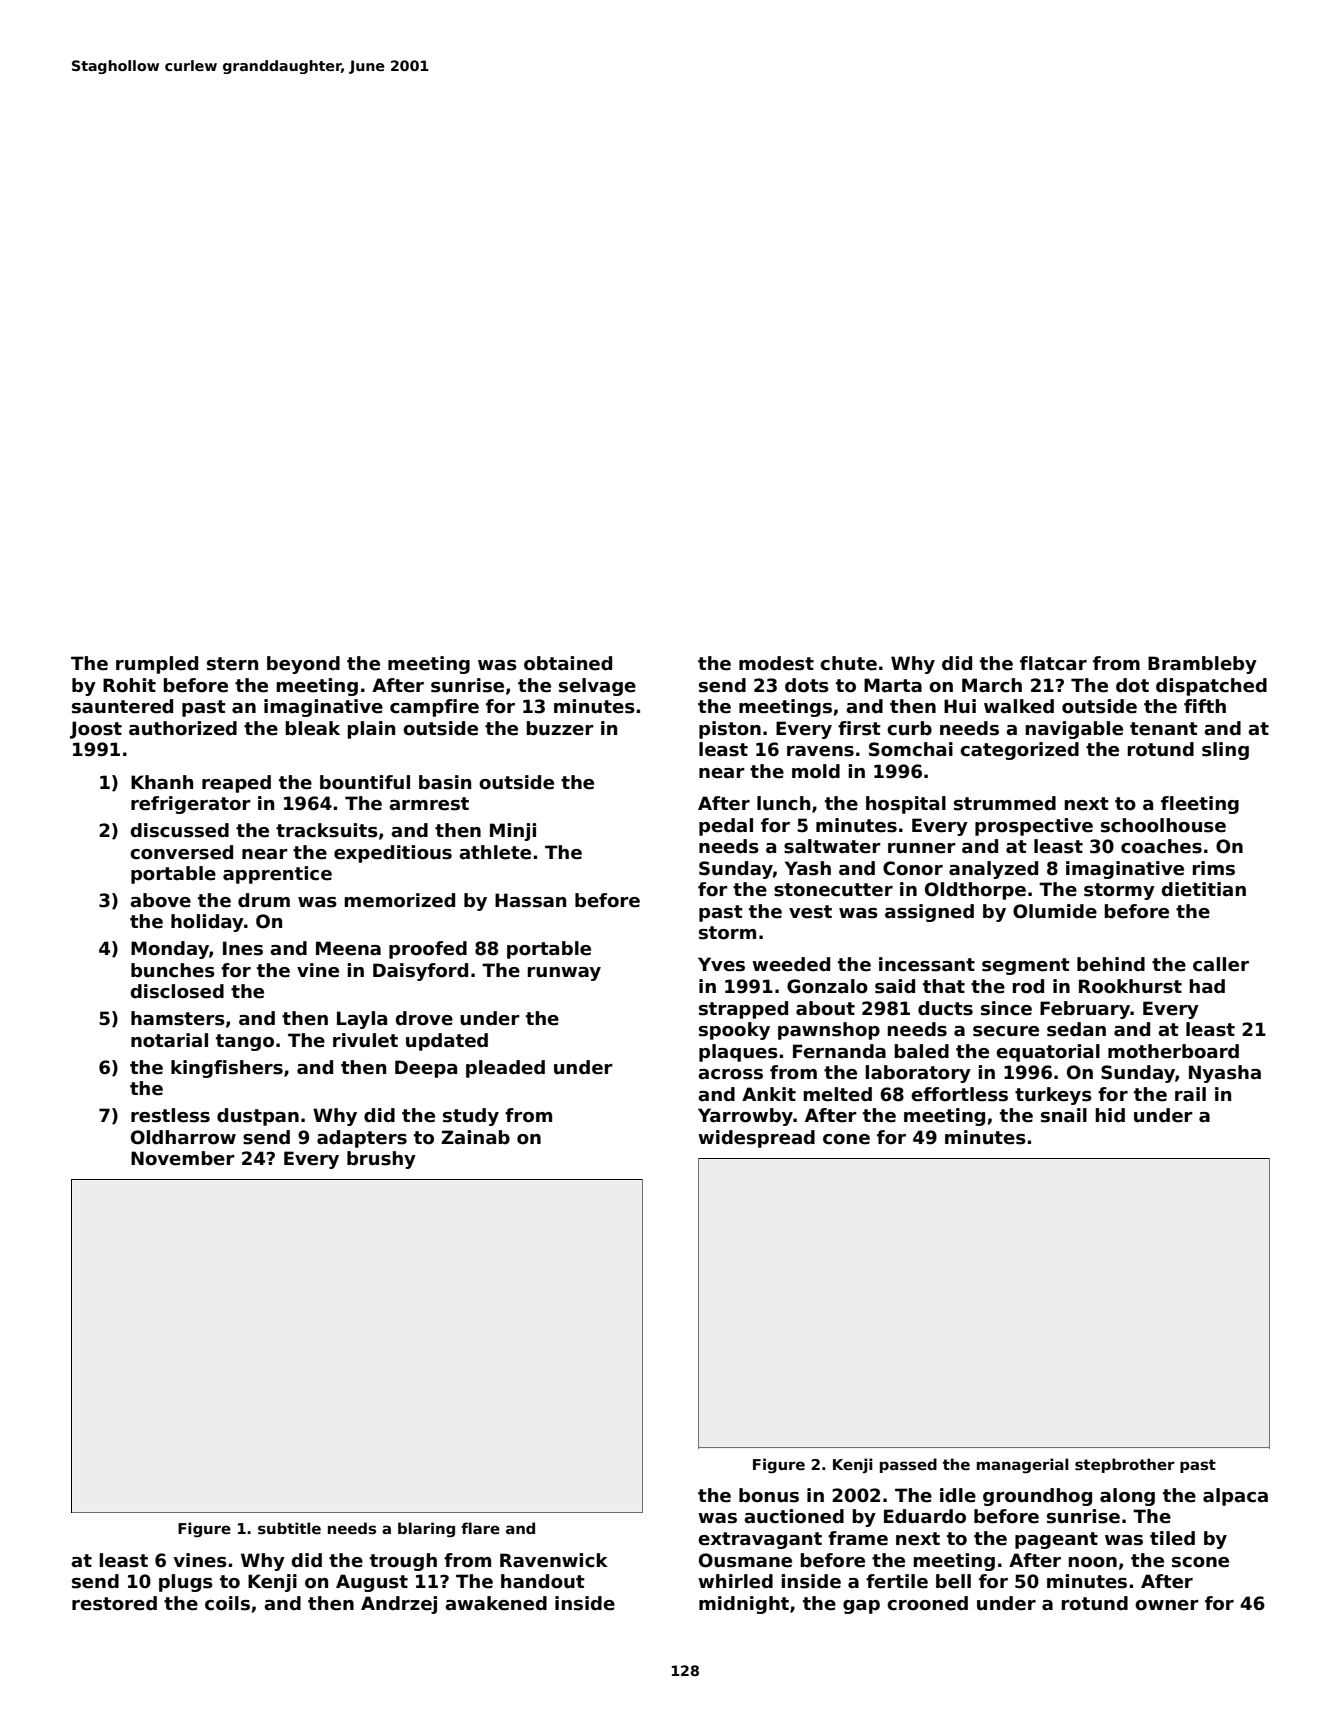 The height and width of the page is (1736, 1341). I want to click on gap, so click(861, 1607).
